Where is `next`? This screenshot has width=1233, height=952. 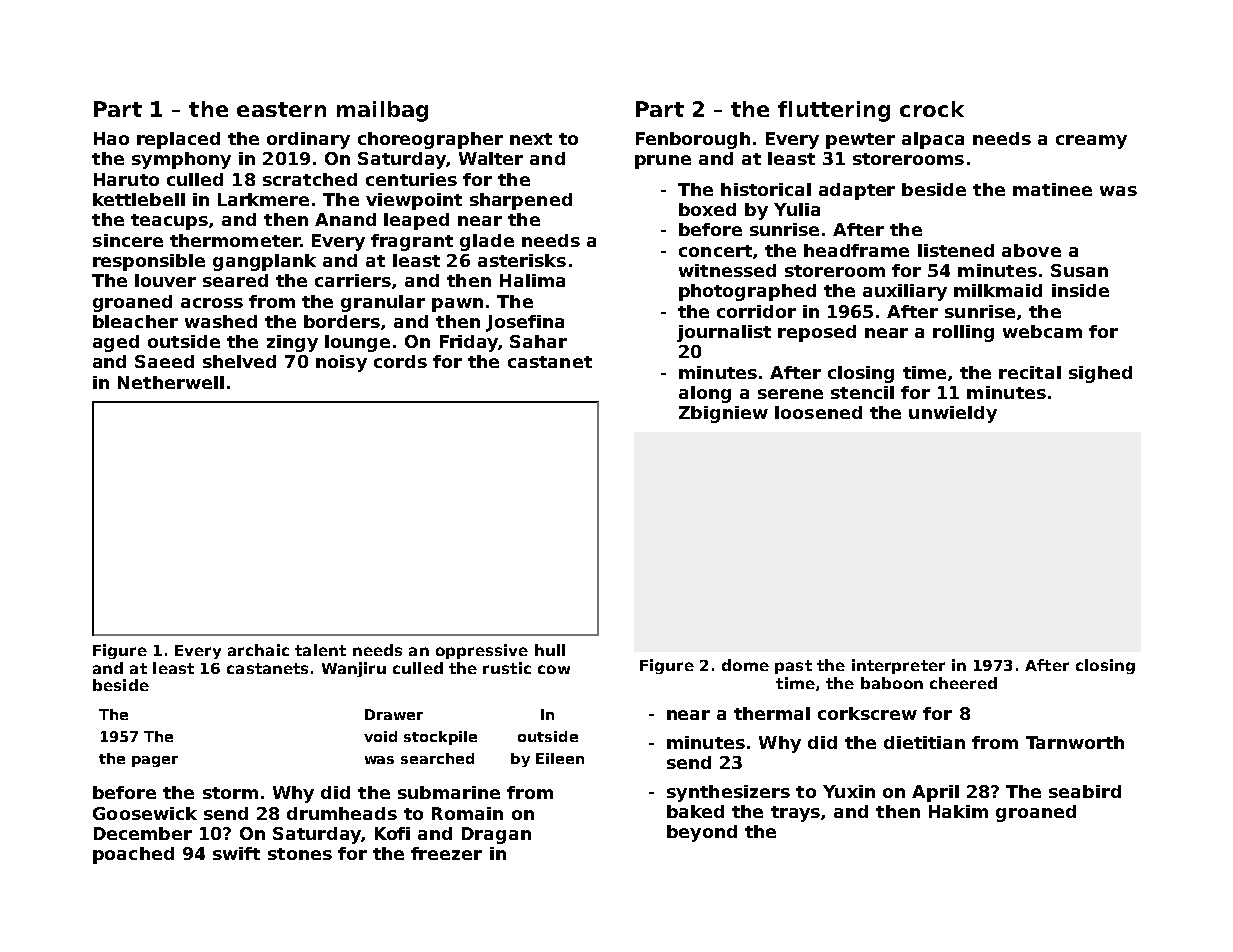 next is located at coordinates (531, 139).
